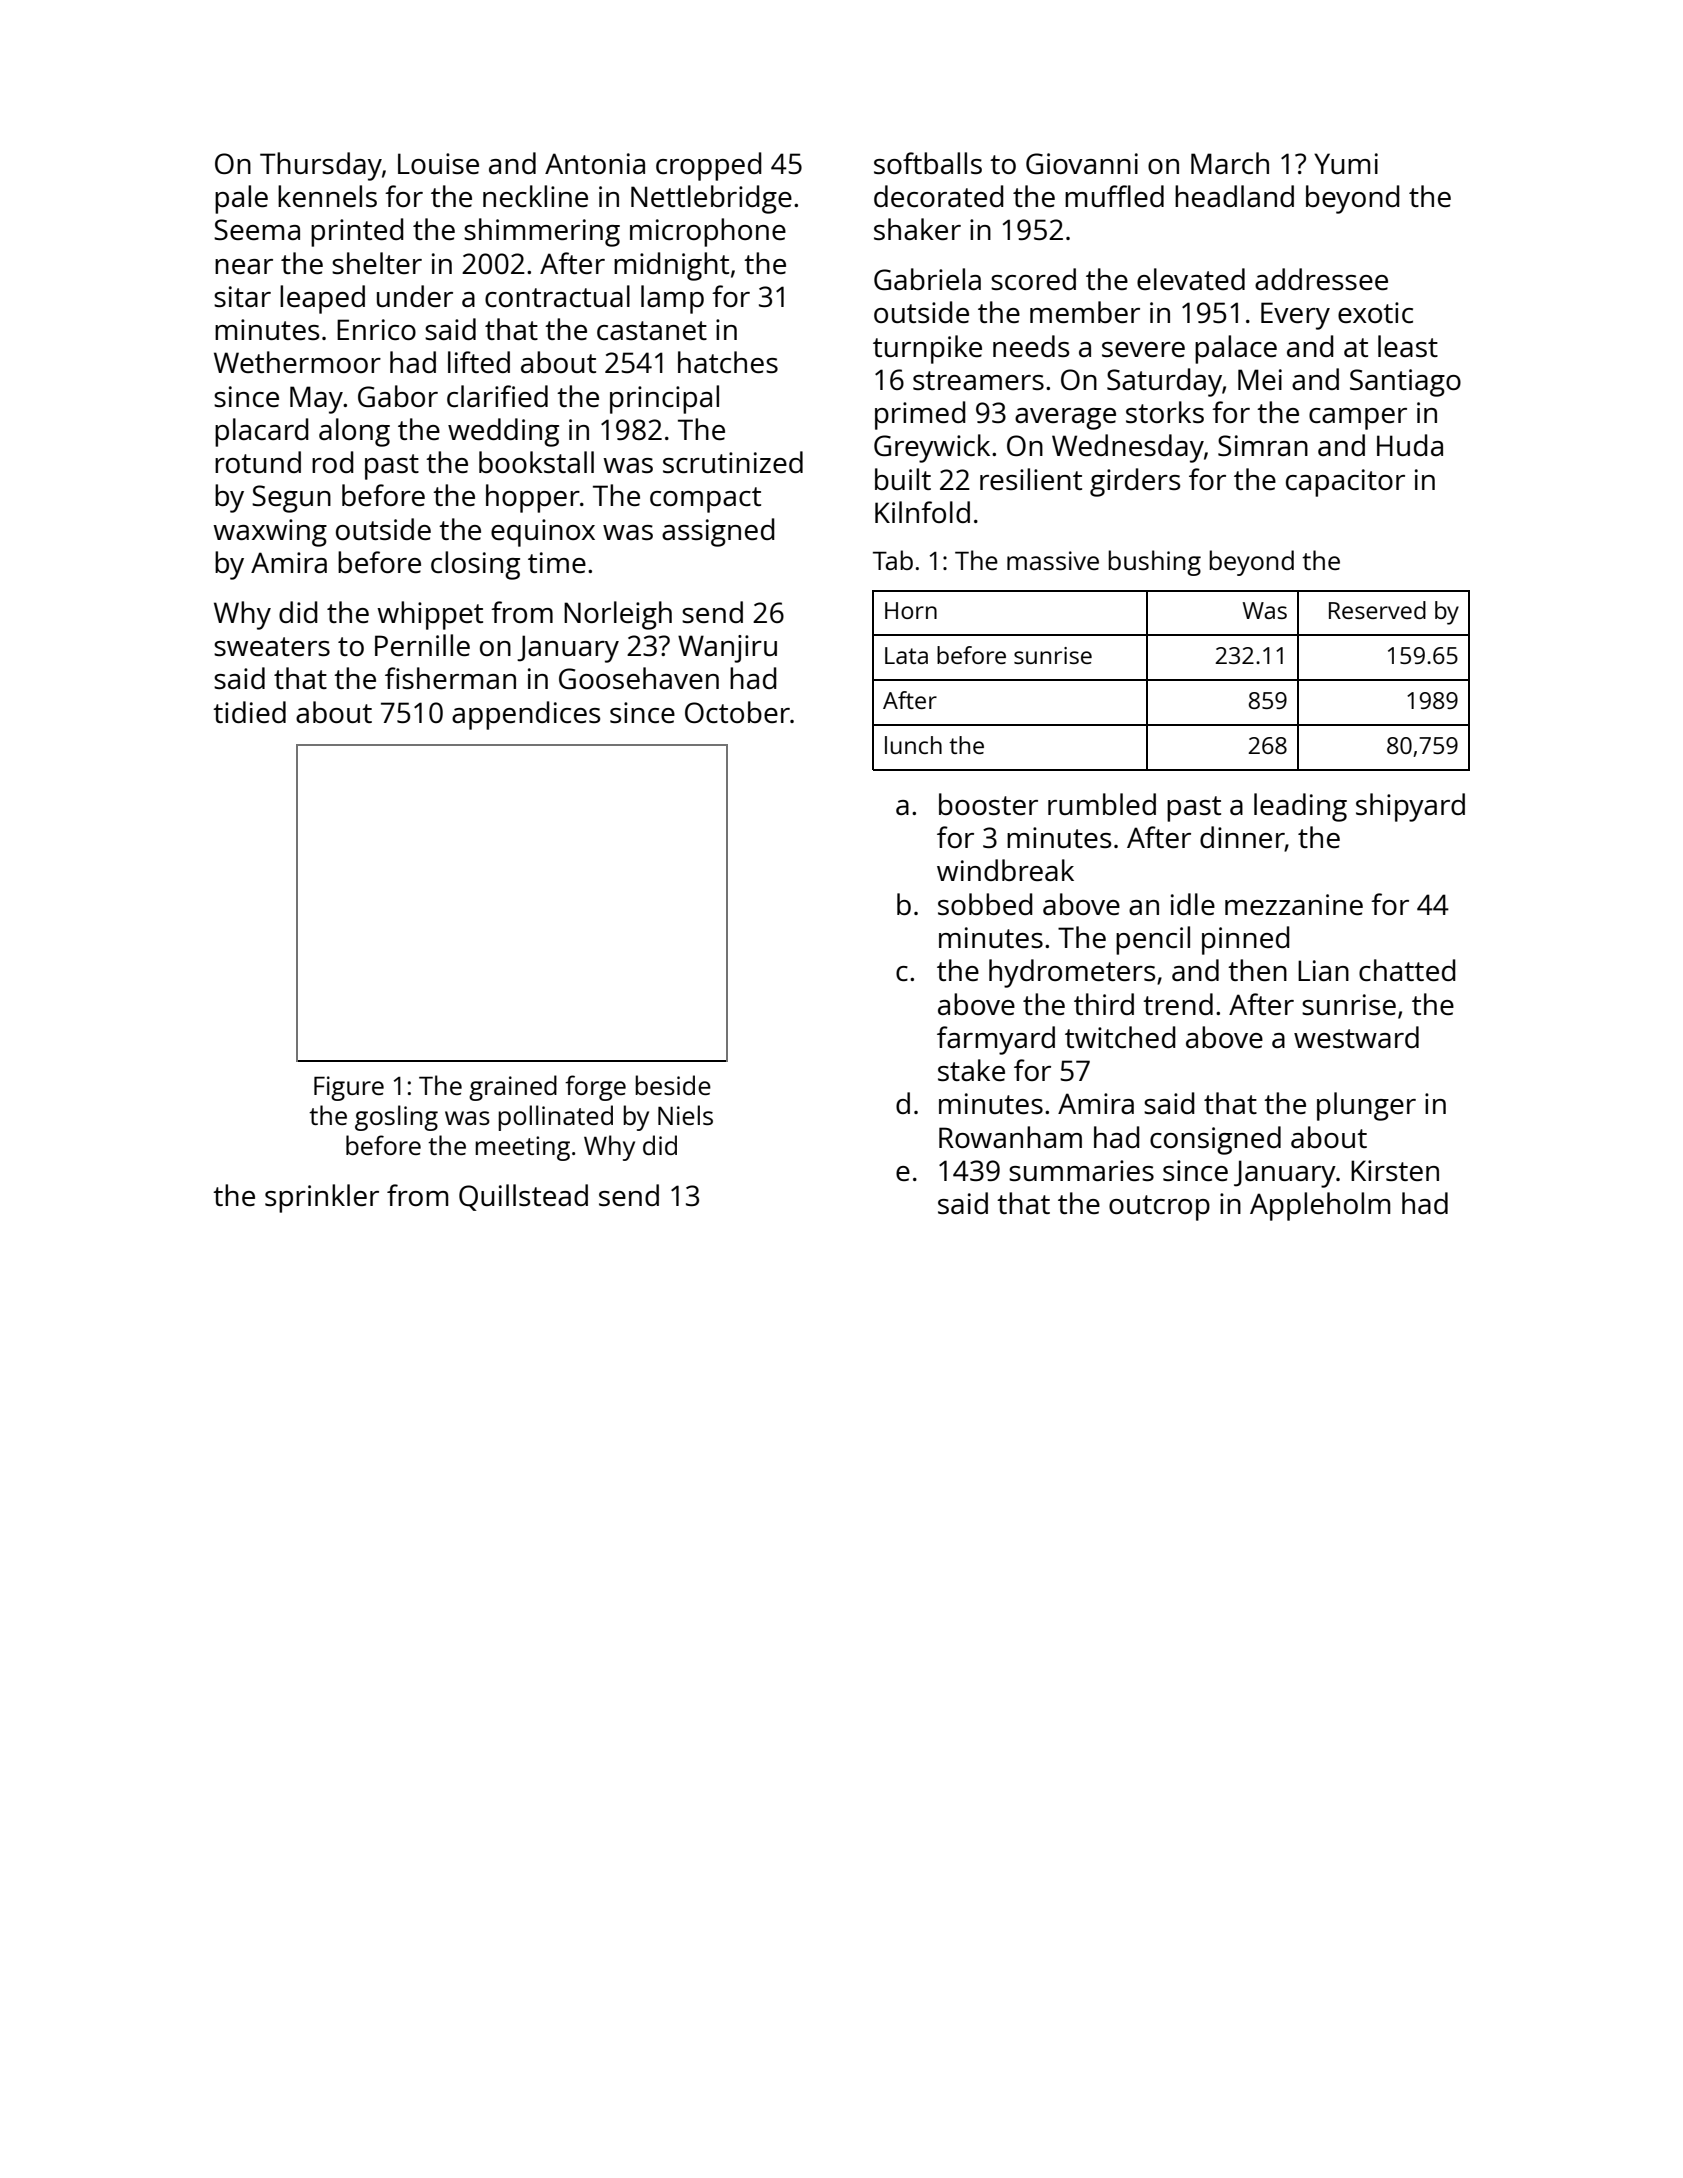 The height and width of the screenshot is (2178, 1683). Describe the element at coordinates (522, 1148) in the screenshot. I see `meeting` at that location.
